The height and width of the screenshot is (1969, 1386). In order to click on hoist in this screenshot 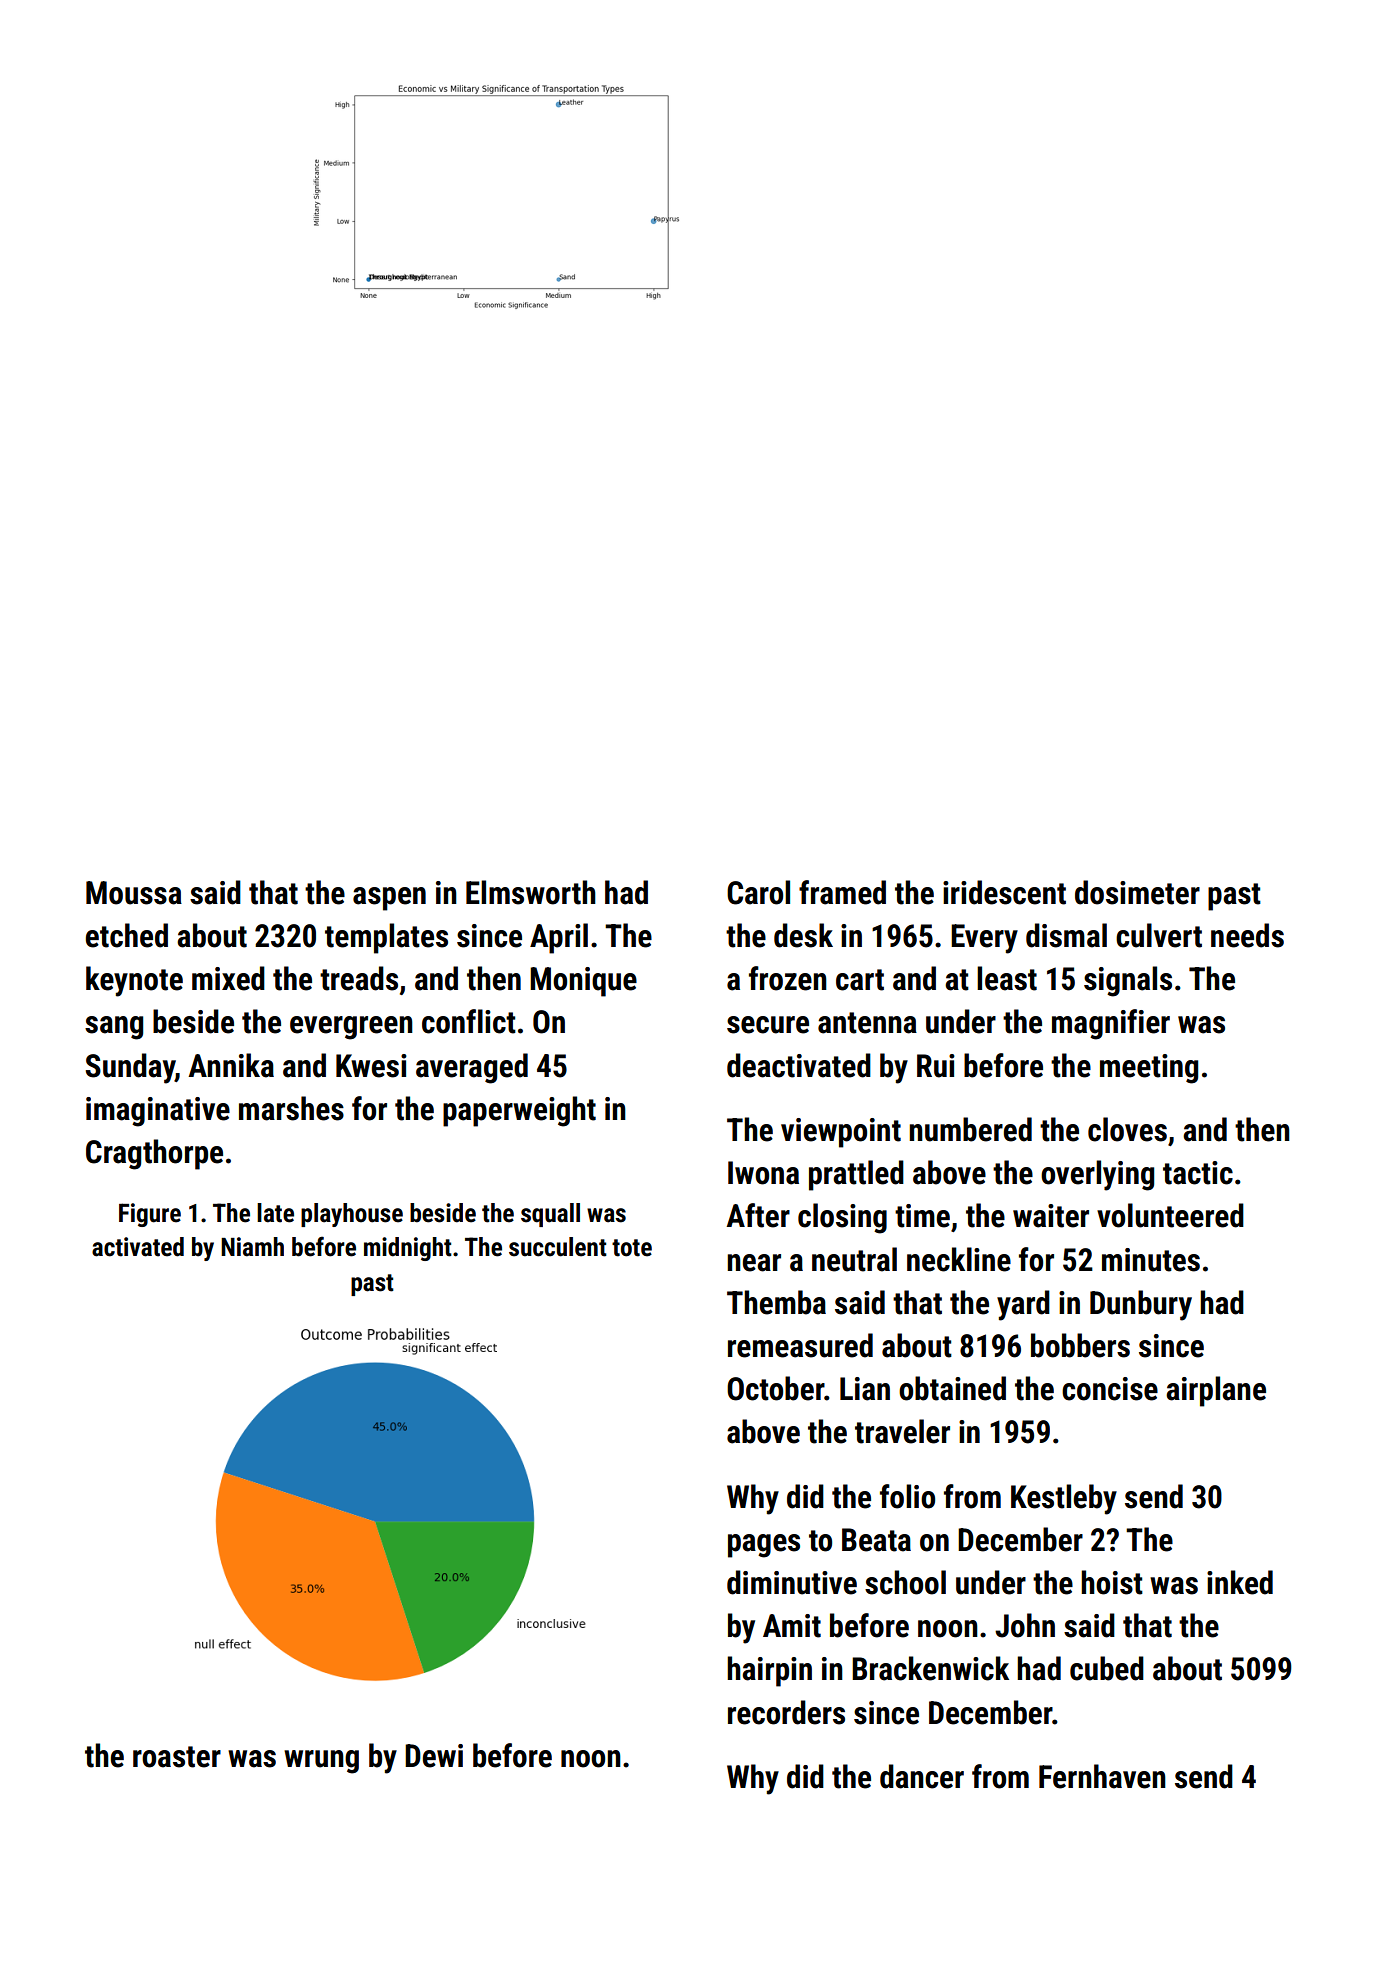, I will do `click(1112, 1582)`.
